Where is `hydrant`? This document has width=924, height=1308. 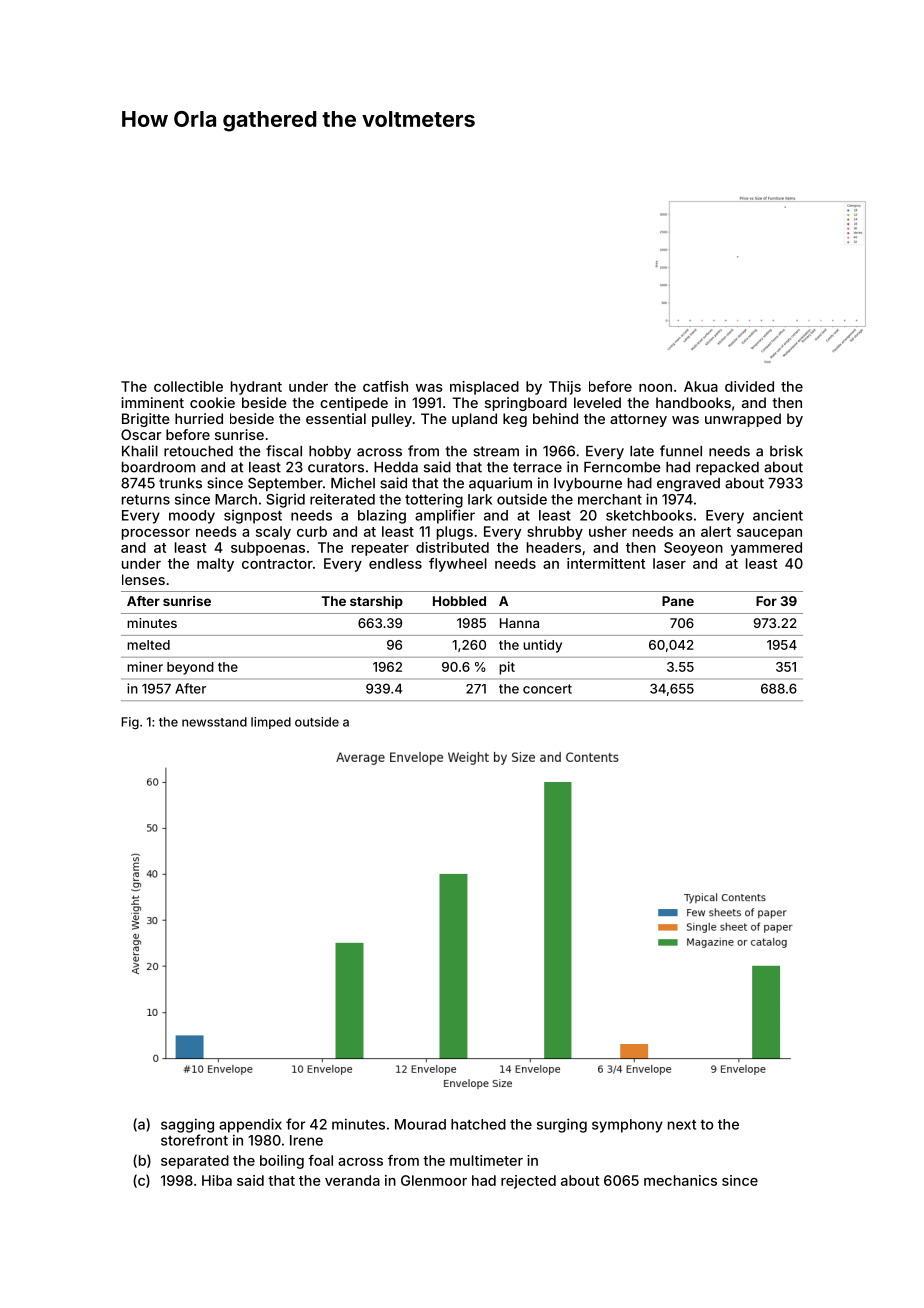
hydrant is located at coordinates (256, 388).
